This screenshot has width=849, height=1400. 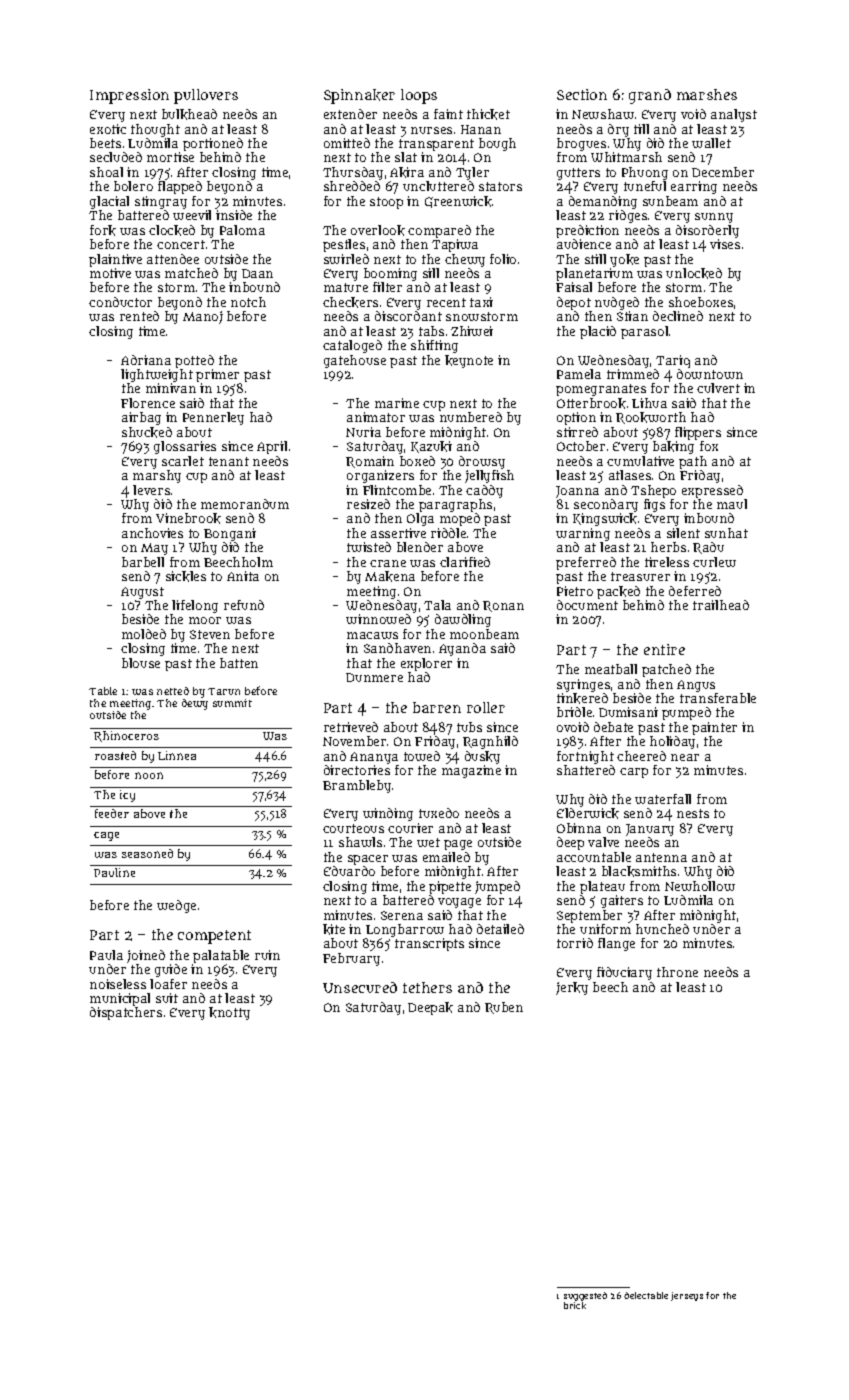 What do you see at coordinates (368, 504) in the screenshot?
I see `resized` at bounding box center [368, 504].
